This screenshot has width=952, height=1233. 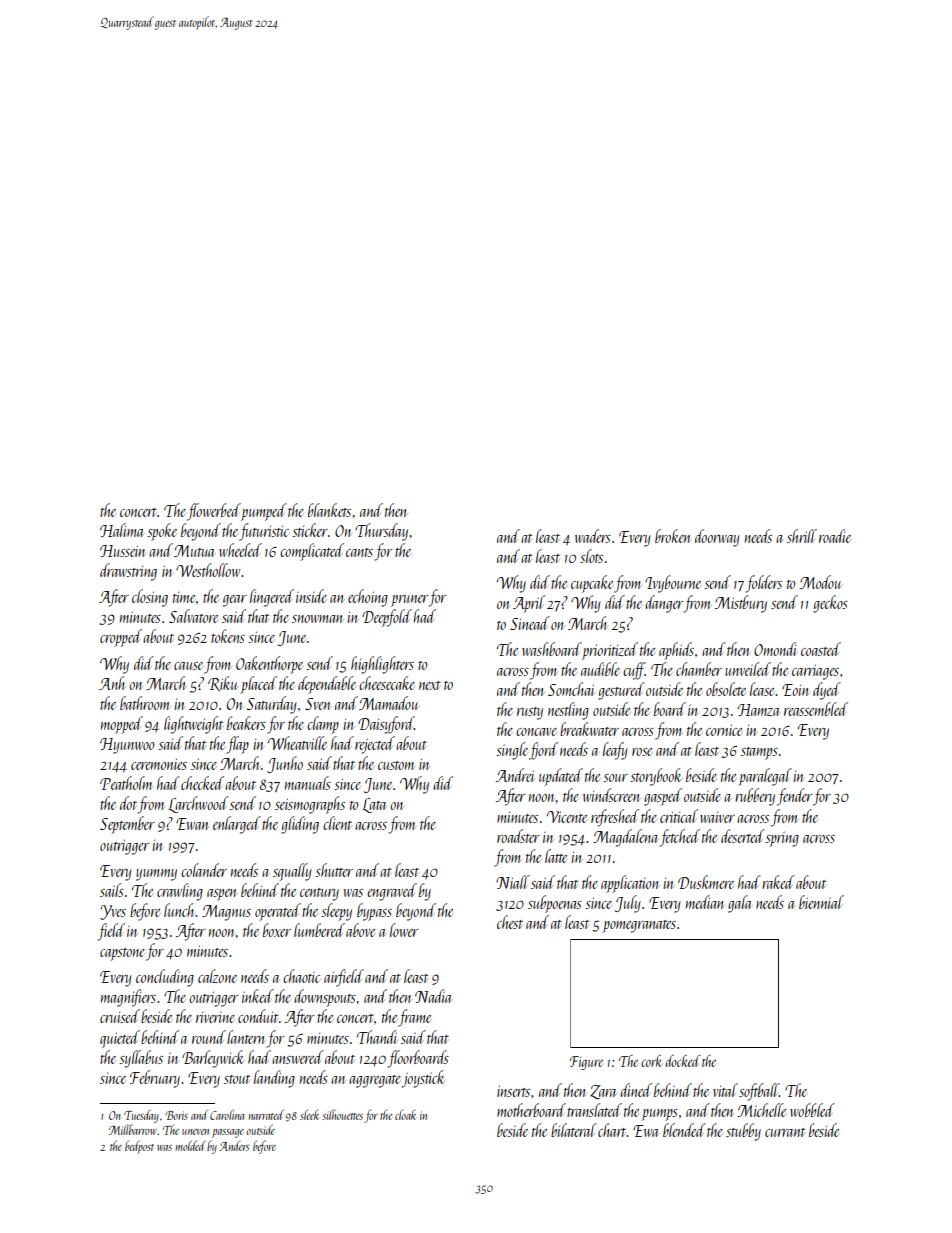 I want to click on raked, so click(x=778, y=882).
